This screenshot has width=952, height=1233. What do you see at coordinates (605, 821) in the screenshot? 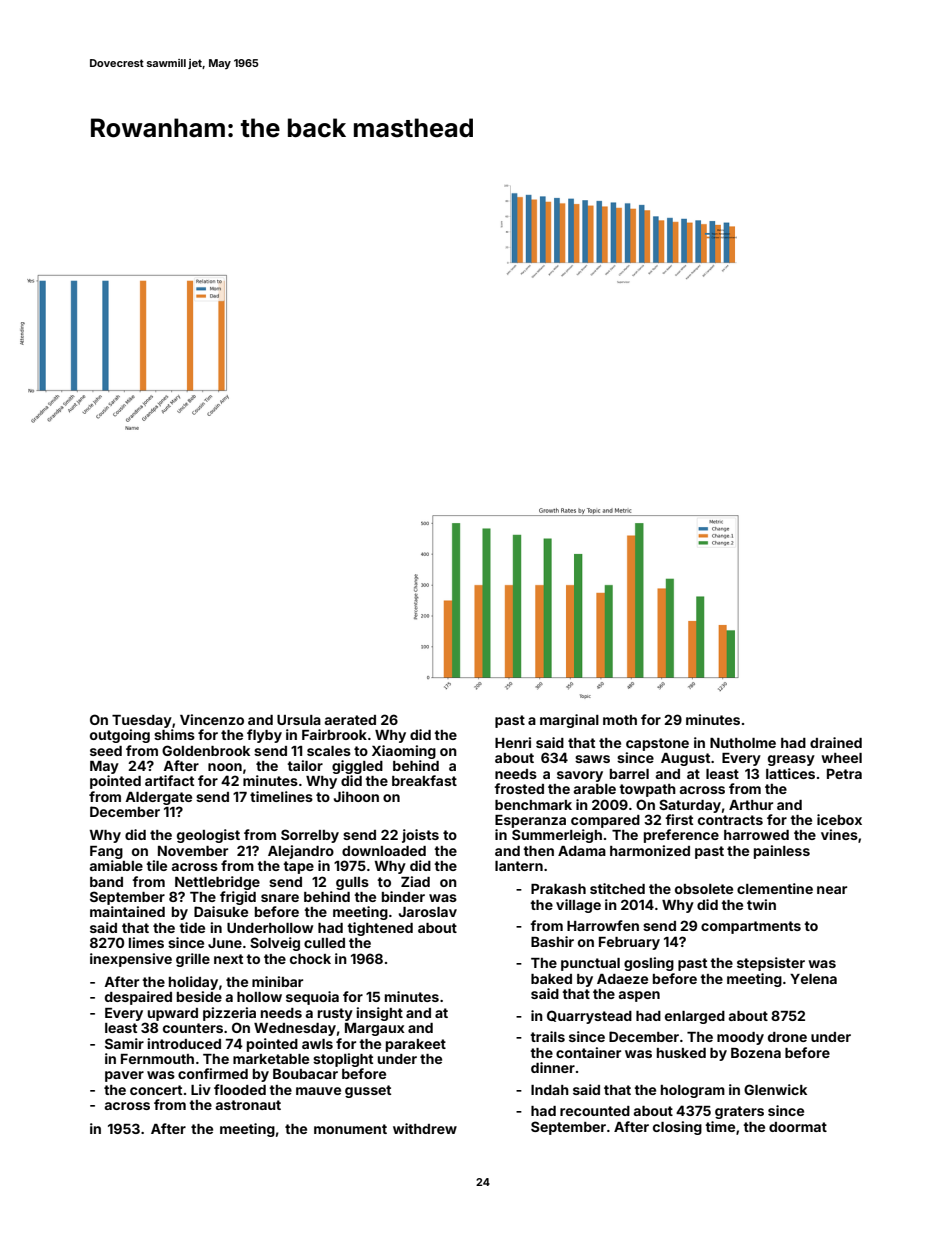
I see `compared` at bounding box center [605, 821].
